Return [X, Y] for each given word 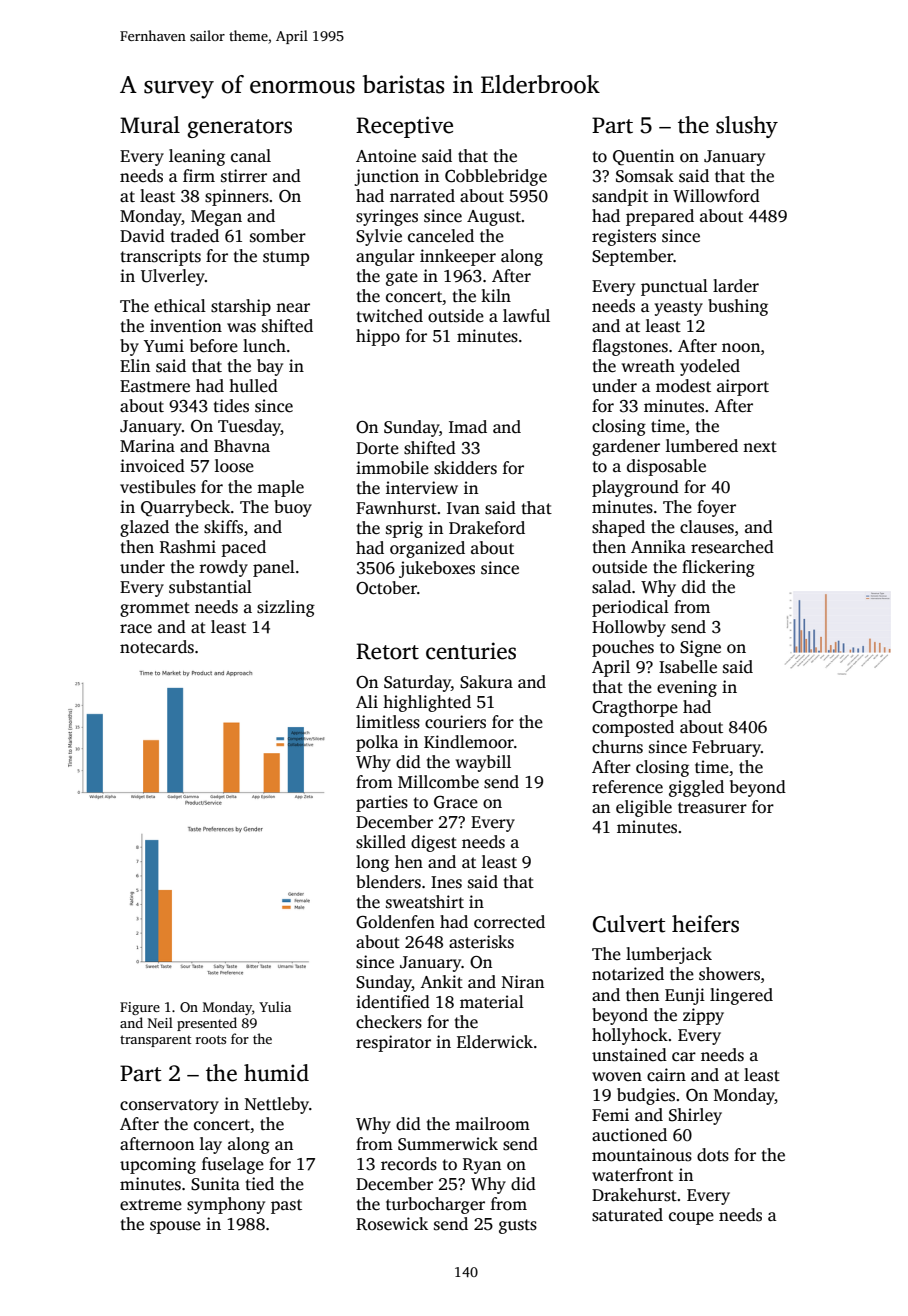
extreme [151, 1205]
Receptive [404, 127]
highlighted [427, 703]
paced [243, 548]
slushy [747, 127]
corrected [509, 922]
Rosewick [392, 1224]
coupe [691, 1218]
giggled [696, 788]
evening [687, 688]
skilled [381, 842]
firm [199, 175]
